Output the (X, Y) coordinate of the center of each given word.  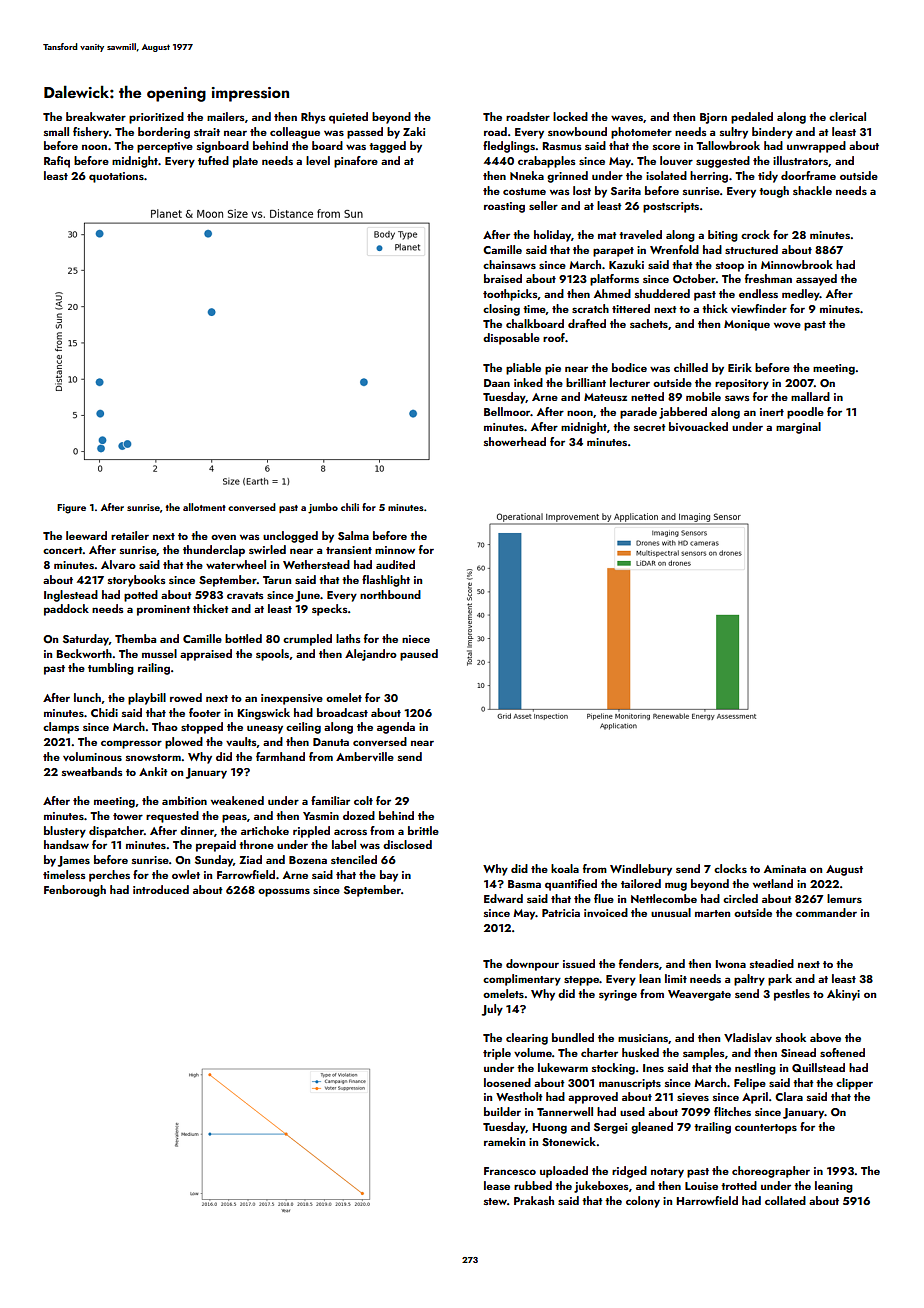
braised (503, 278)
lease (497, 1185)
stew (495, 1201)
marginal (798, 428)
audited (395, 564)
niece (416, 639)
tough (774, 192)
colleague (295, 133)
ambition (184, 800)
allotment (204, 507)
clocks (730, 868)
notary (667, 1173)
